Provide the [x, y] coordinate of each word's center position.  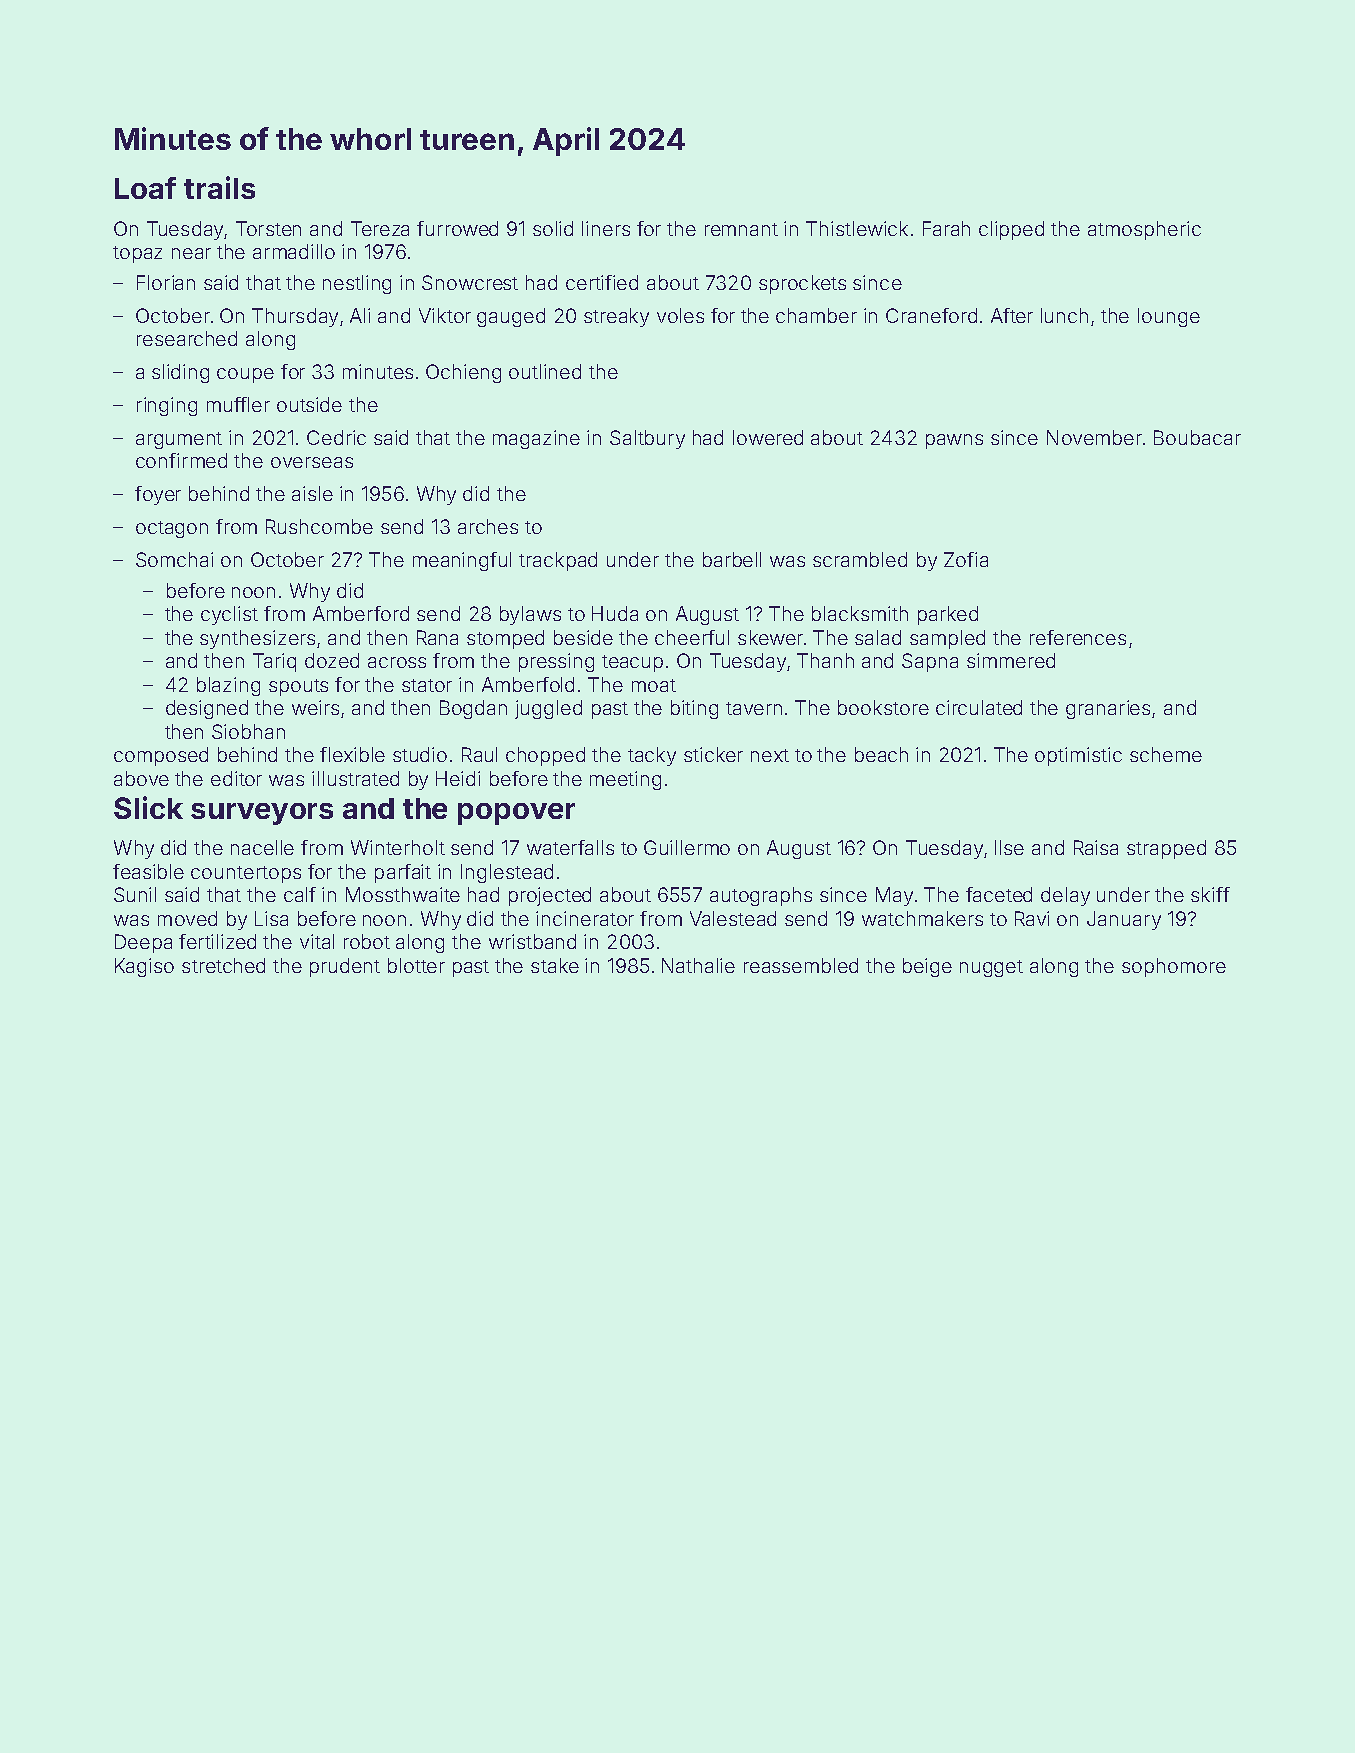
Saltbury [647, 439]
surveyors [262, 814]
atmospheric [1144, 230]
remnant [741, 229]
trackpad [558, 561]
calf [300, 894]
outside [309, 404]
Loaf [145, 188]
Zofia [966, 559]
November [1094, 437]
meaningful [462, 561]
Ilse [1009, 847]
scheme [1166, 754]
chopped [545, 756]
